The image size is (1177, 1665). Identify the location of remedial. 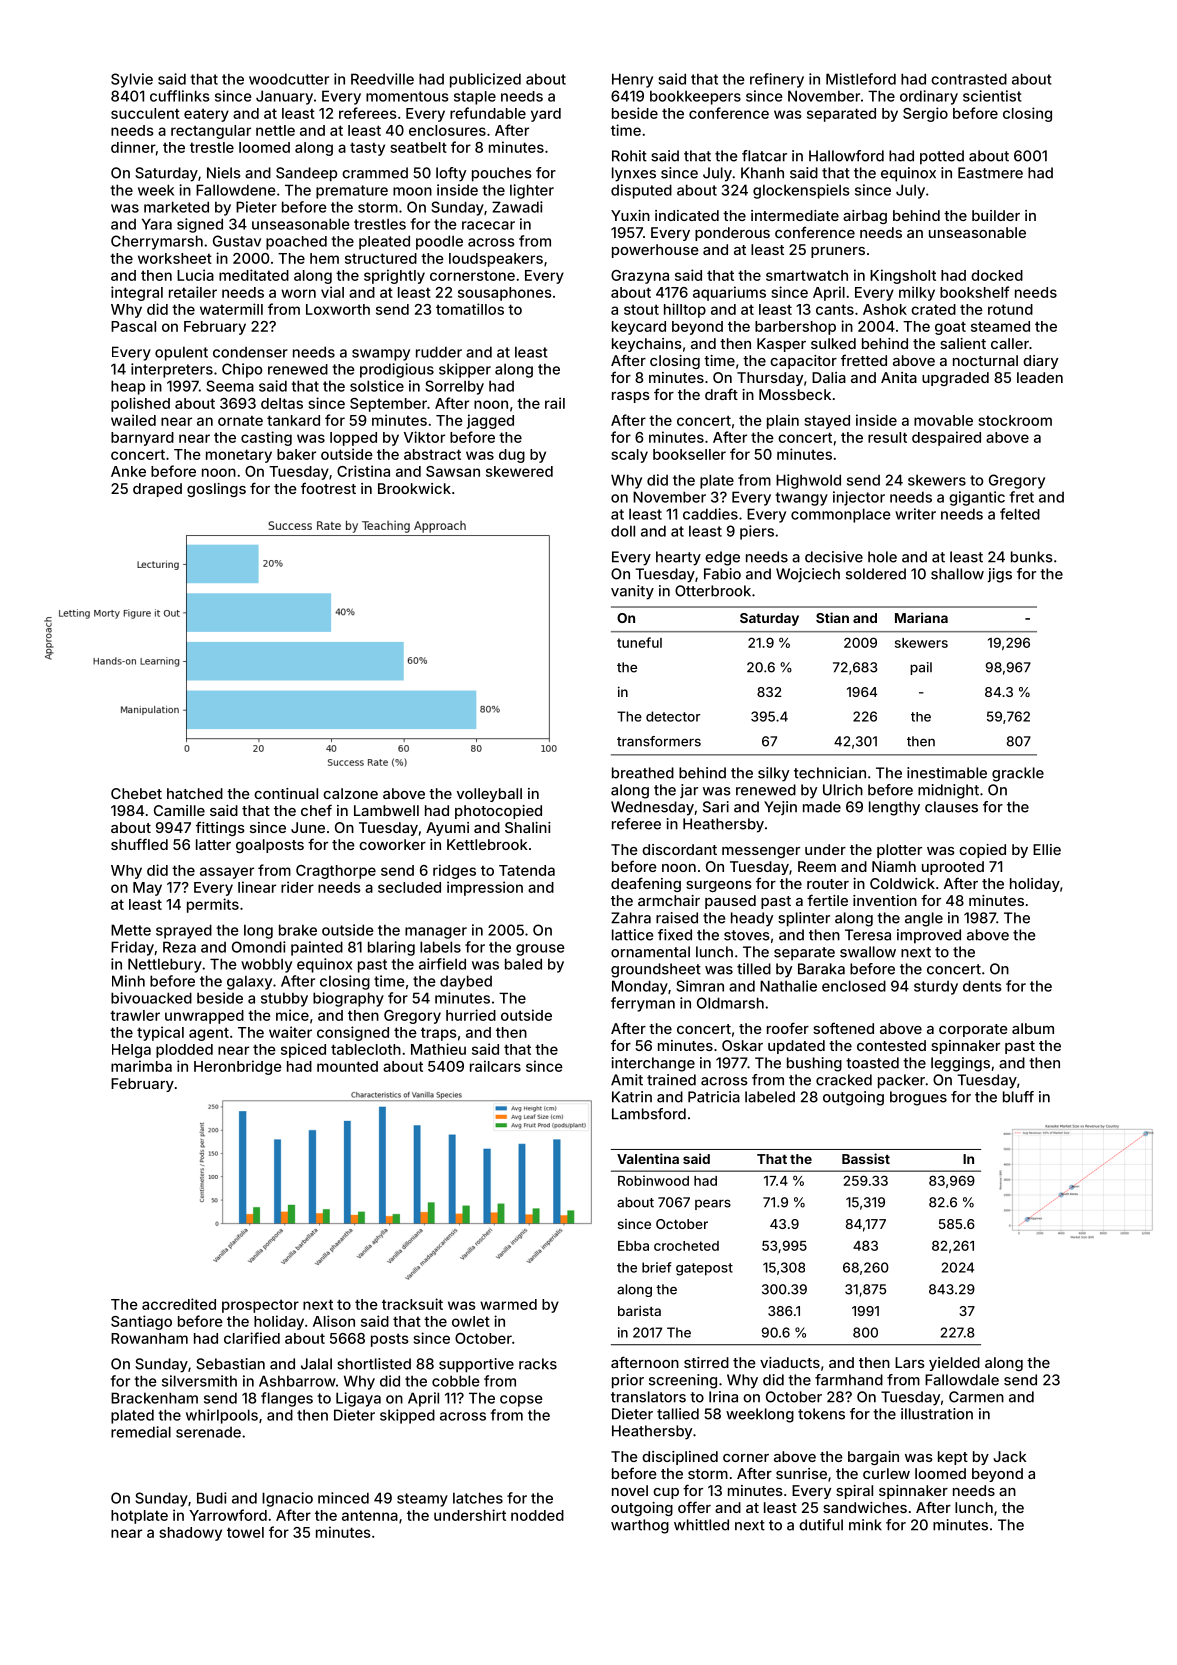
(141, 1432).
